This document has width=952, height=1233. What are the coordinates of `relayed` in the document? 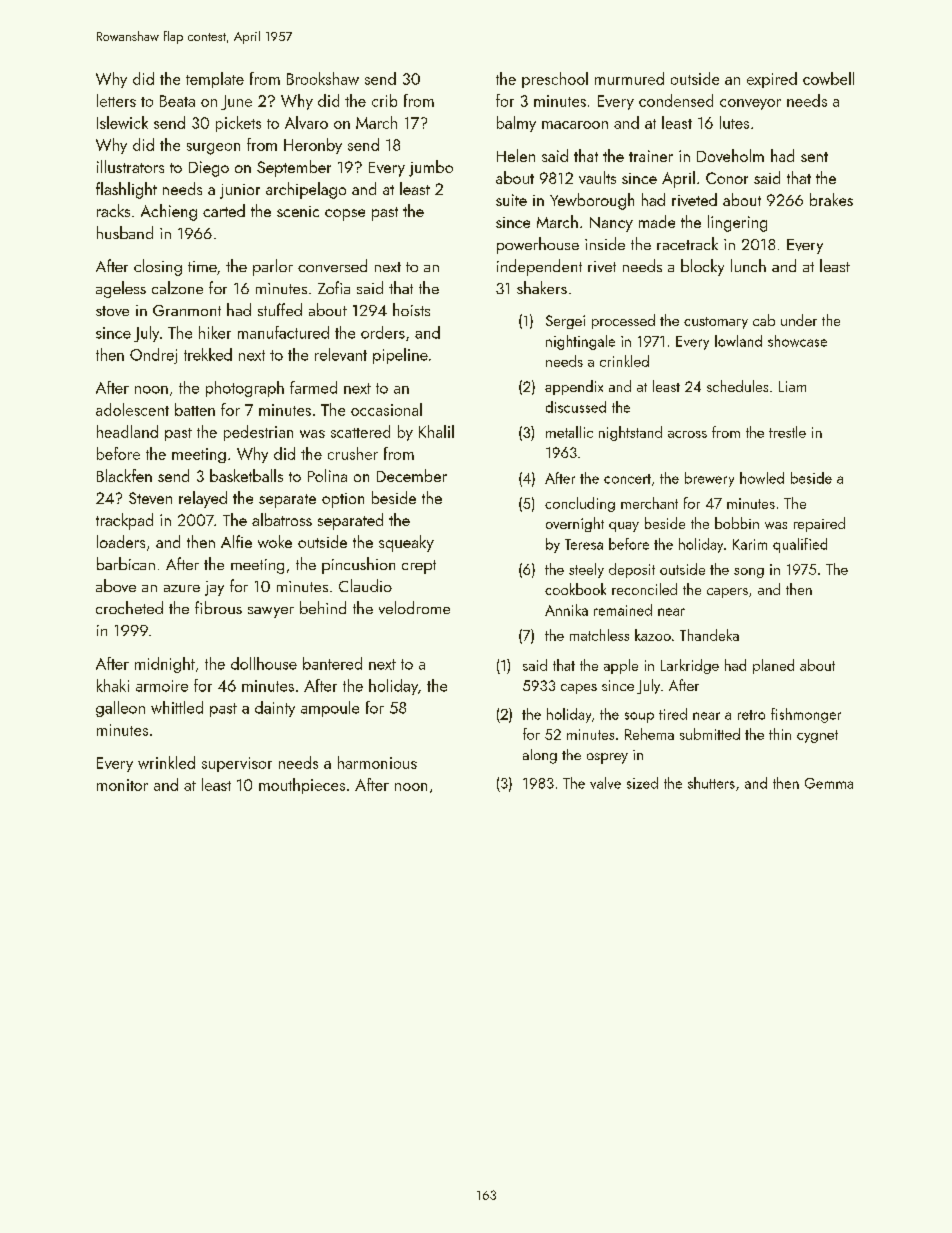 It's located at (203, 499).
